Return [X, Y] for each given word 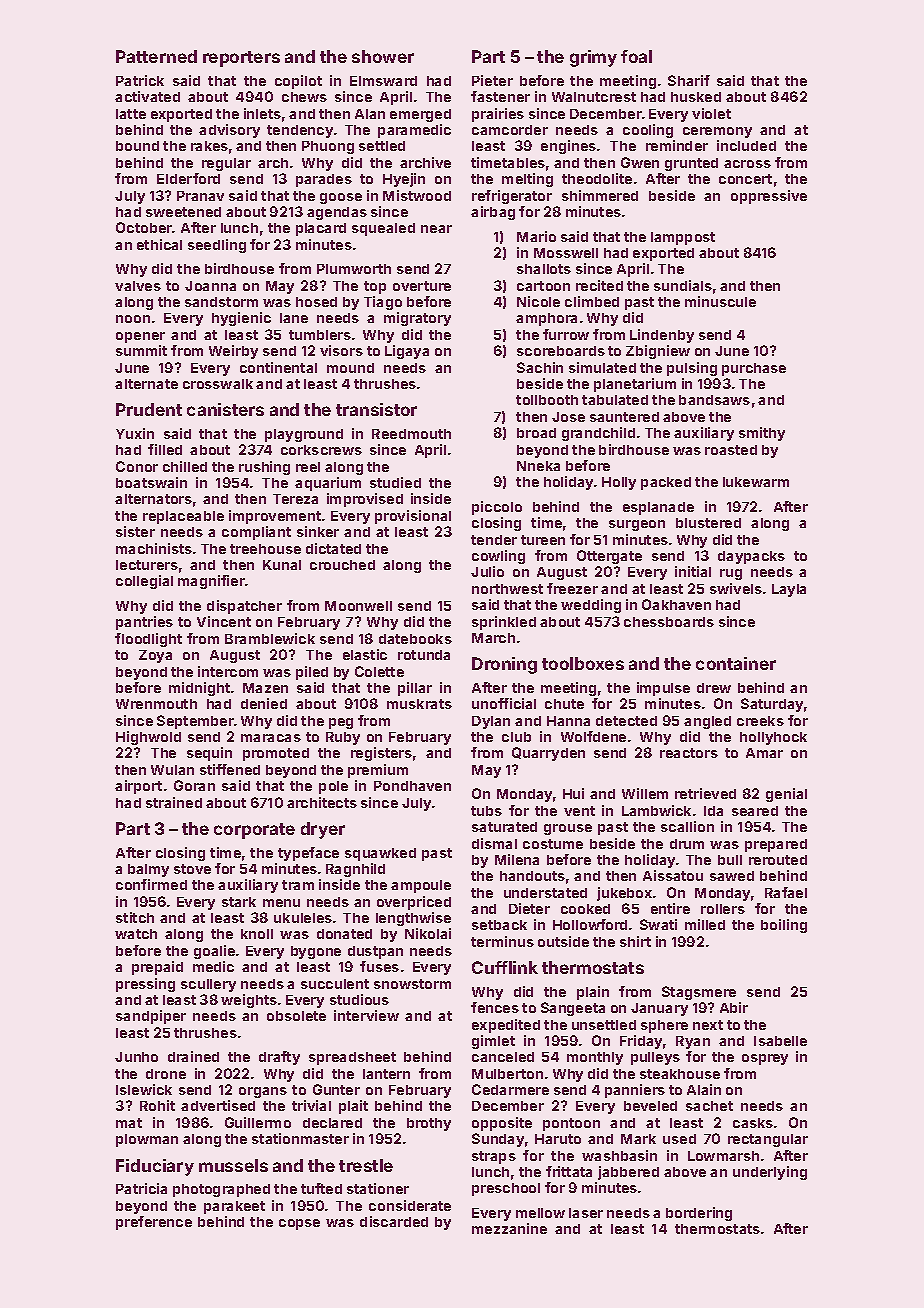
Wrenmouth [156, 704]
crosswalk [218, 384]
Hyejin [404, 180]
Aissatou [673, 875]
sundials [683, 285]
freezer [572, 588]
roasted [731, 450]
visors [341, 350]
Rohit [157, 1105]
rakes [209, 146]
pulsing [692, 369]
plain [593, 993]
